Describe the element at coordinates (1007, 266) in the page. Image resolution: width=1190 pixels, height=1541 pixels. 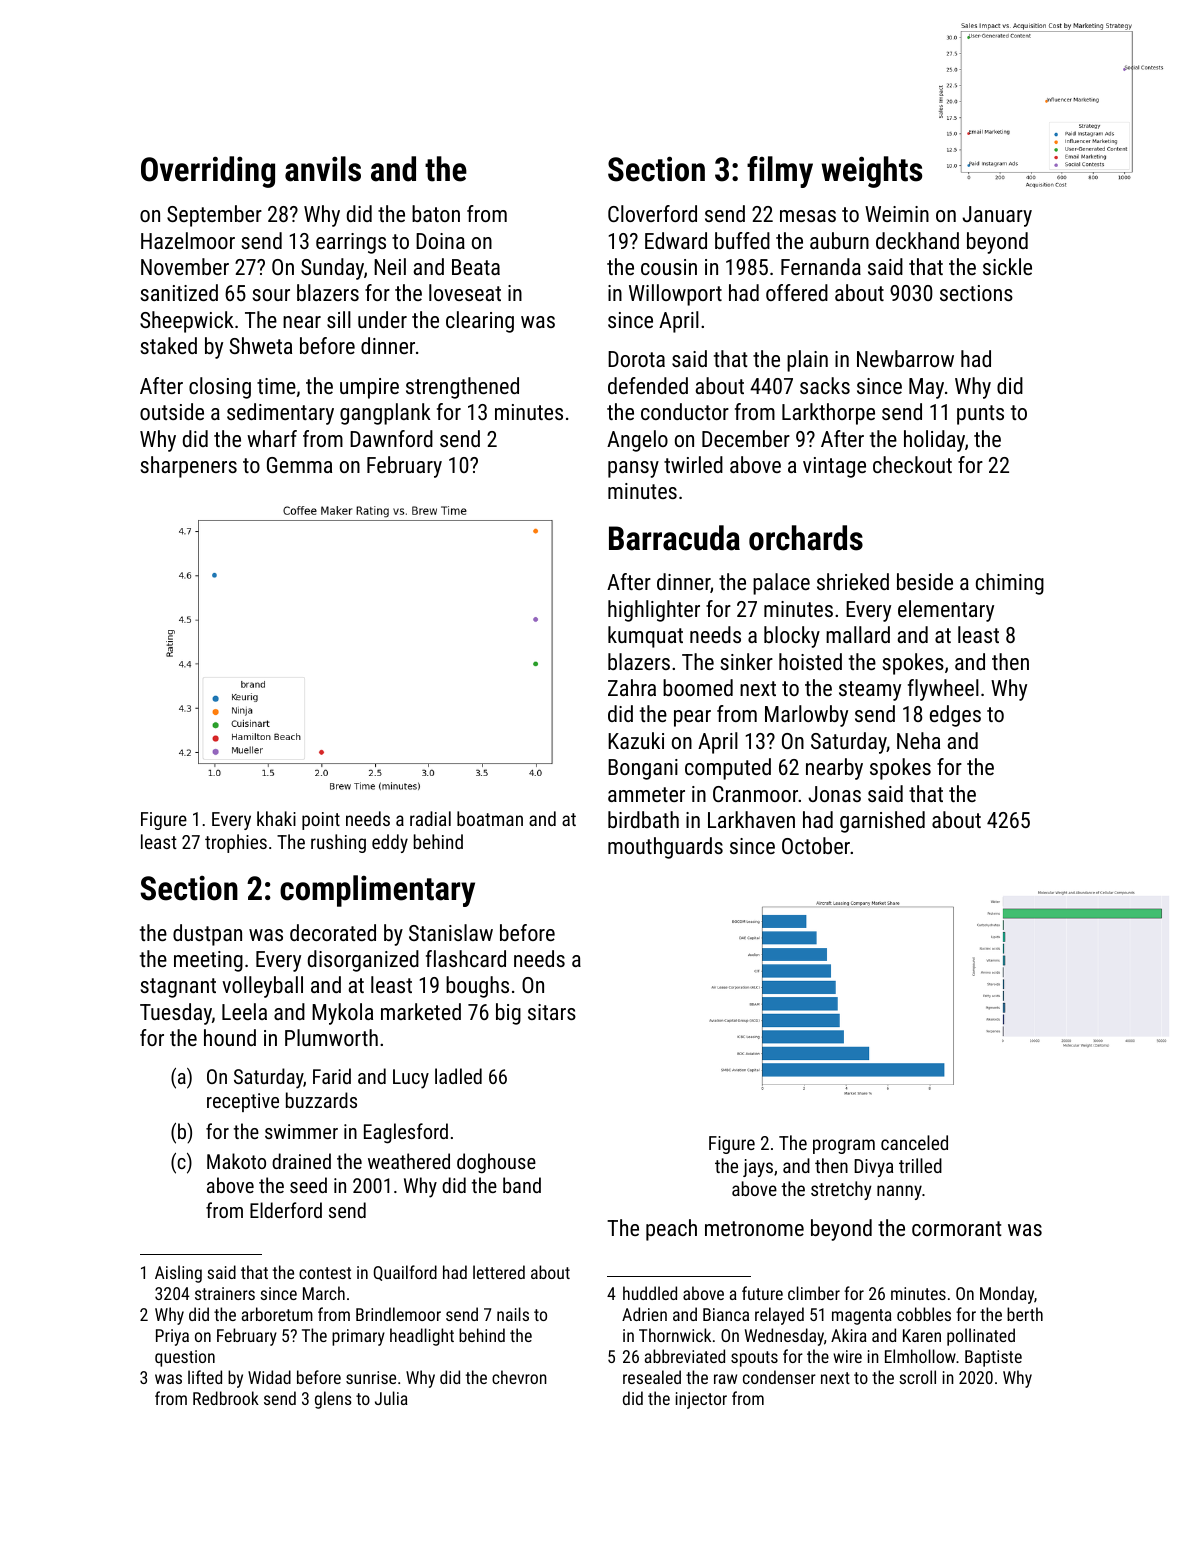
I see `sickle` at that location.
